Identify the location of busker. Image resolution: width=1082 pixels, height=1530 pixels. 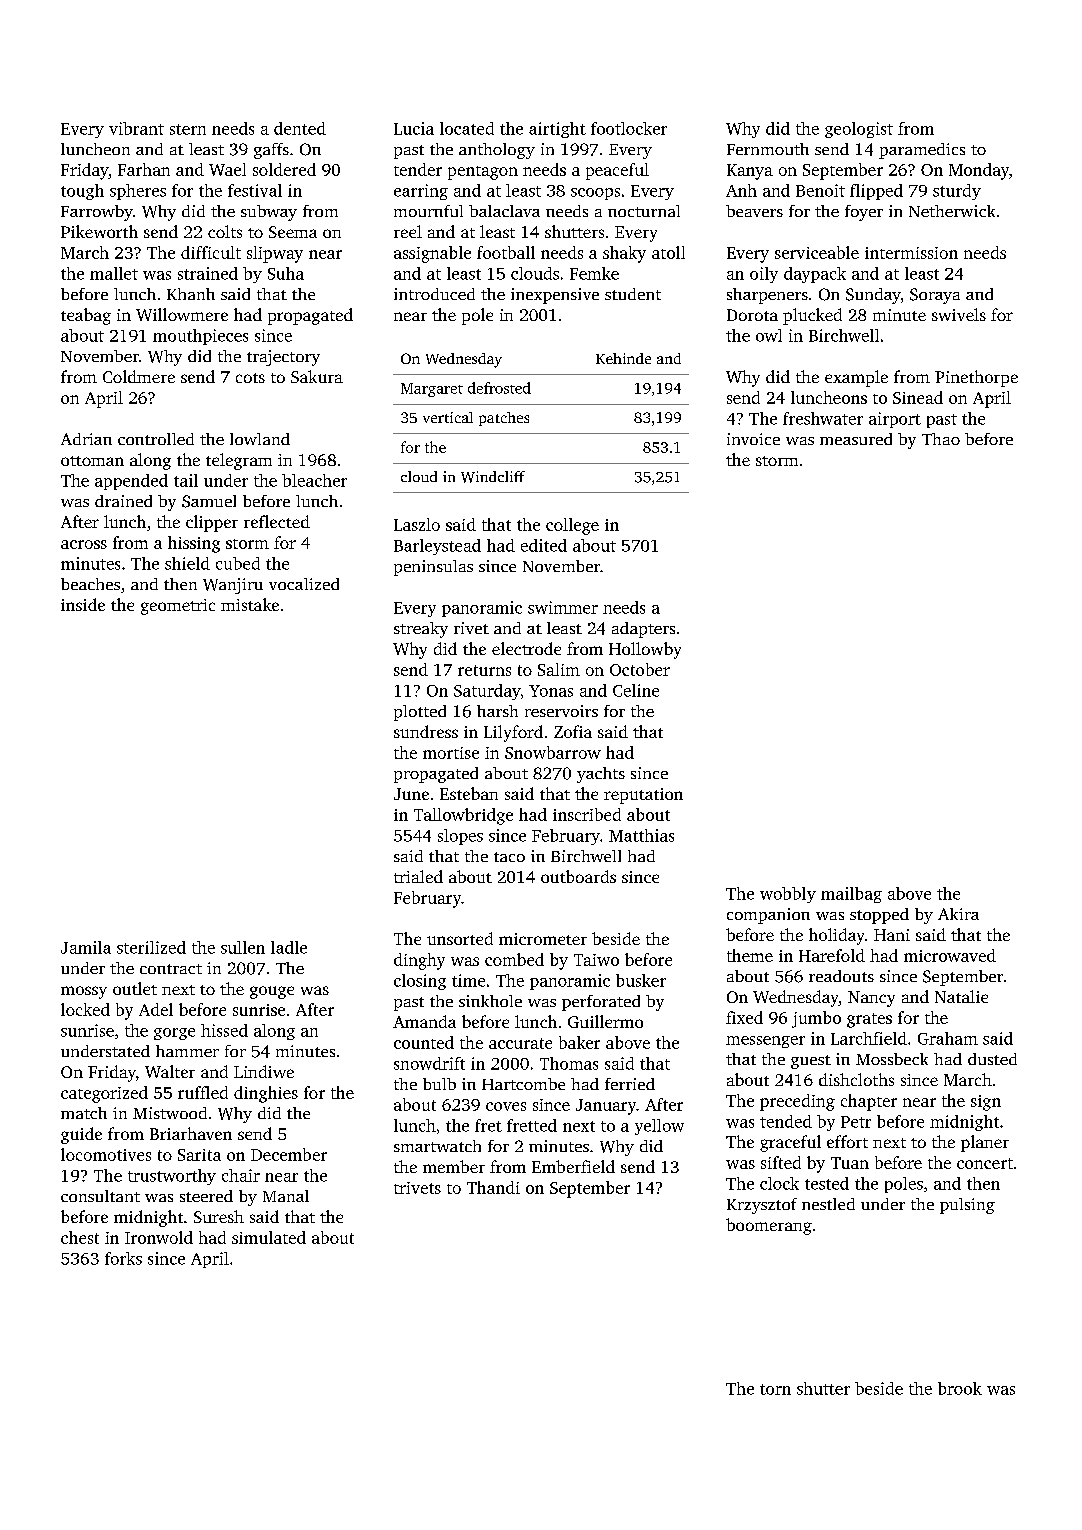
(641, 980).
